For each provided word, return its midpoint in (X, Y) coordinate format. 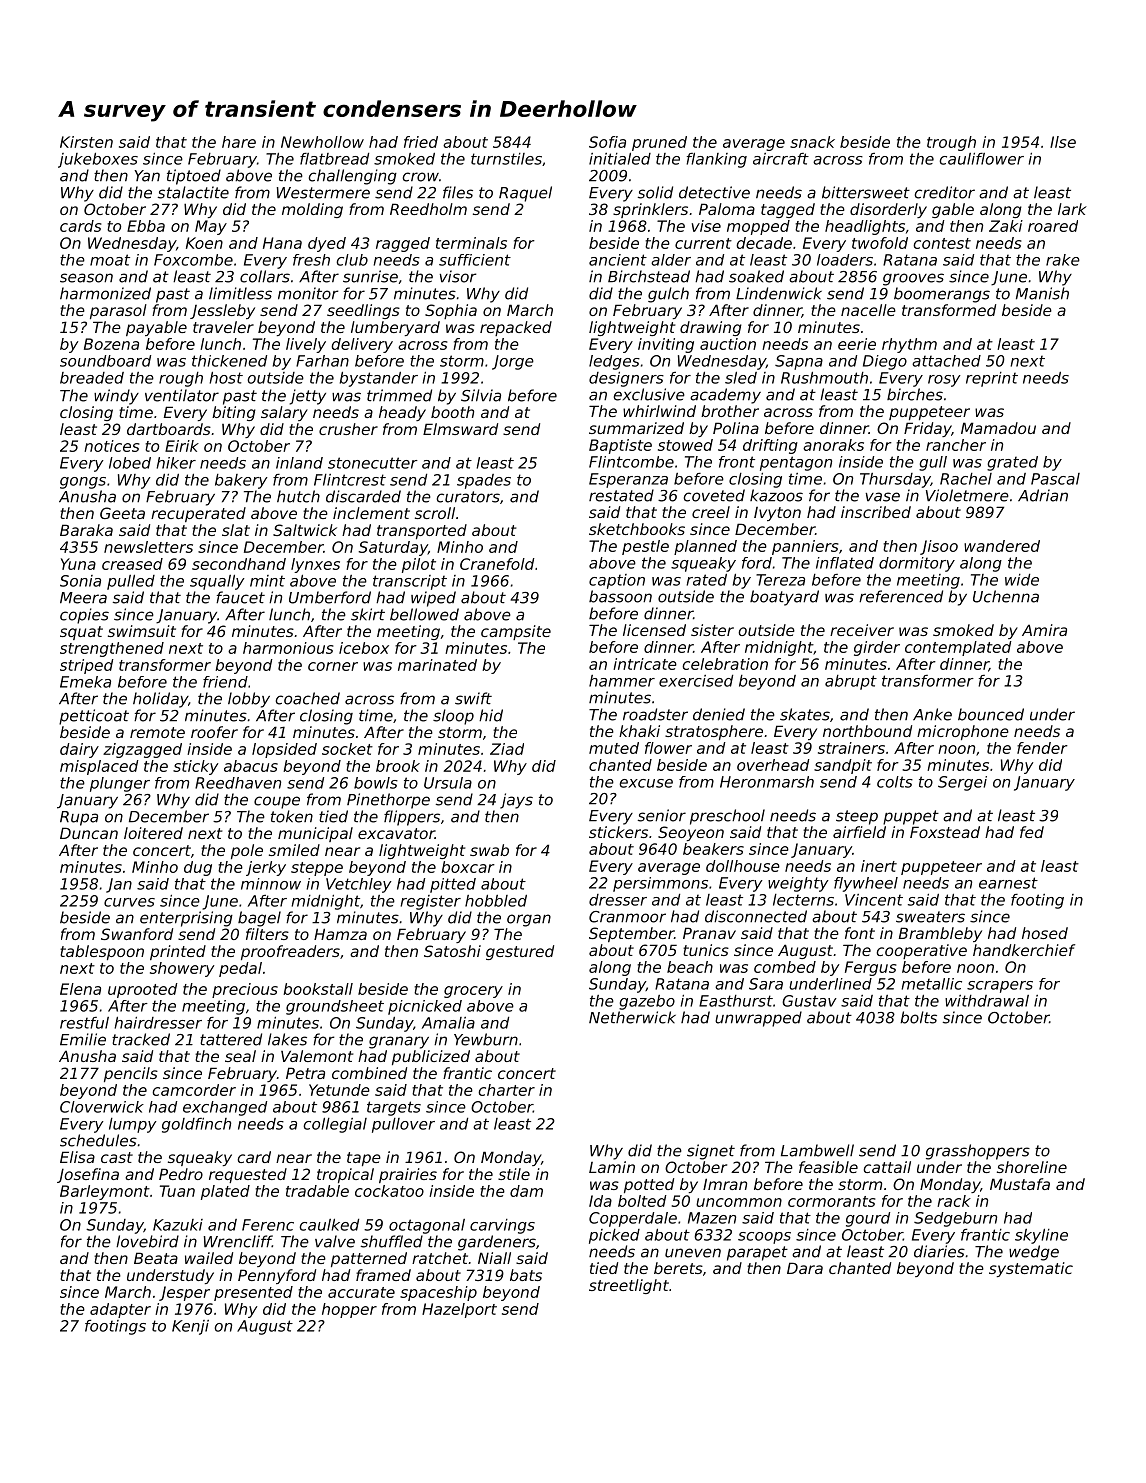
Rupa (79, 818)
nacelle (868, 310)
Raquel (525, 194)
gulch (668, 295)
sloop (453, 717)
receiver (862, 630)
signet (711, 1152)
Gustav (809, 1001)
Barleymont (105, 1192)
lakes (287, 1039)
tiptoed (194, 177)
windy (116, 397)
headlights (865, 227)
